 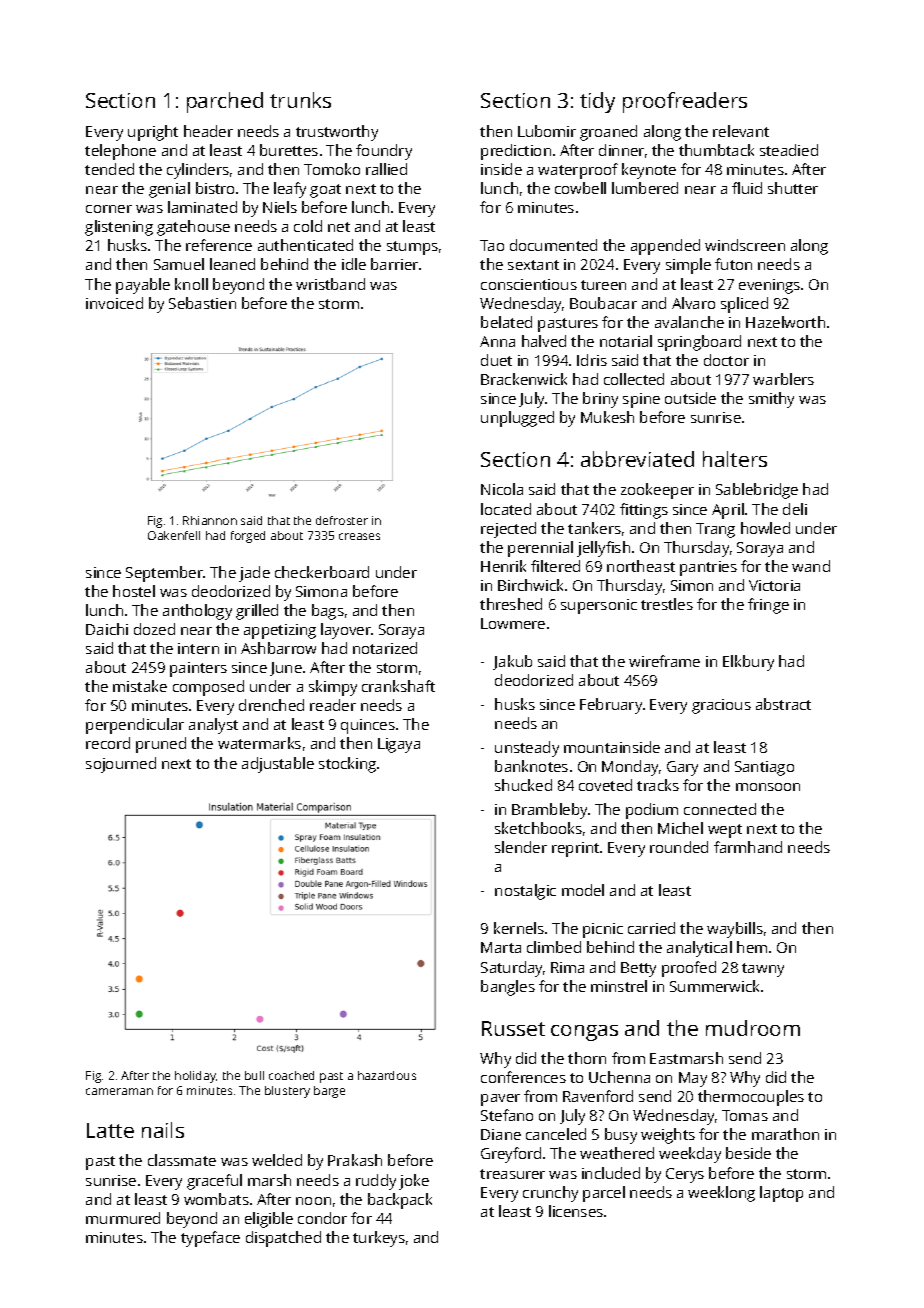 What do you see at coordinates (355, 1160) in the page?
I see `Prakash` at bounding box center [355, 1160].
